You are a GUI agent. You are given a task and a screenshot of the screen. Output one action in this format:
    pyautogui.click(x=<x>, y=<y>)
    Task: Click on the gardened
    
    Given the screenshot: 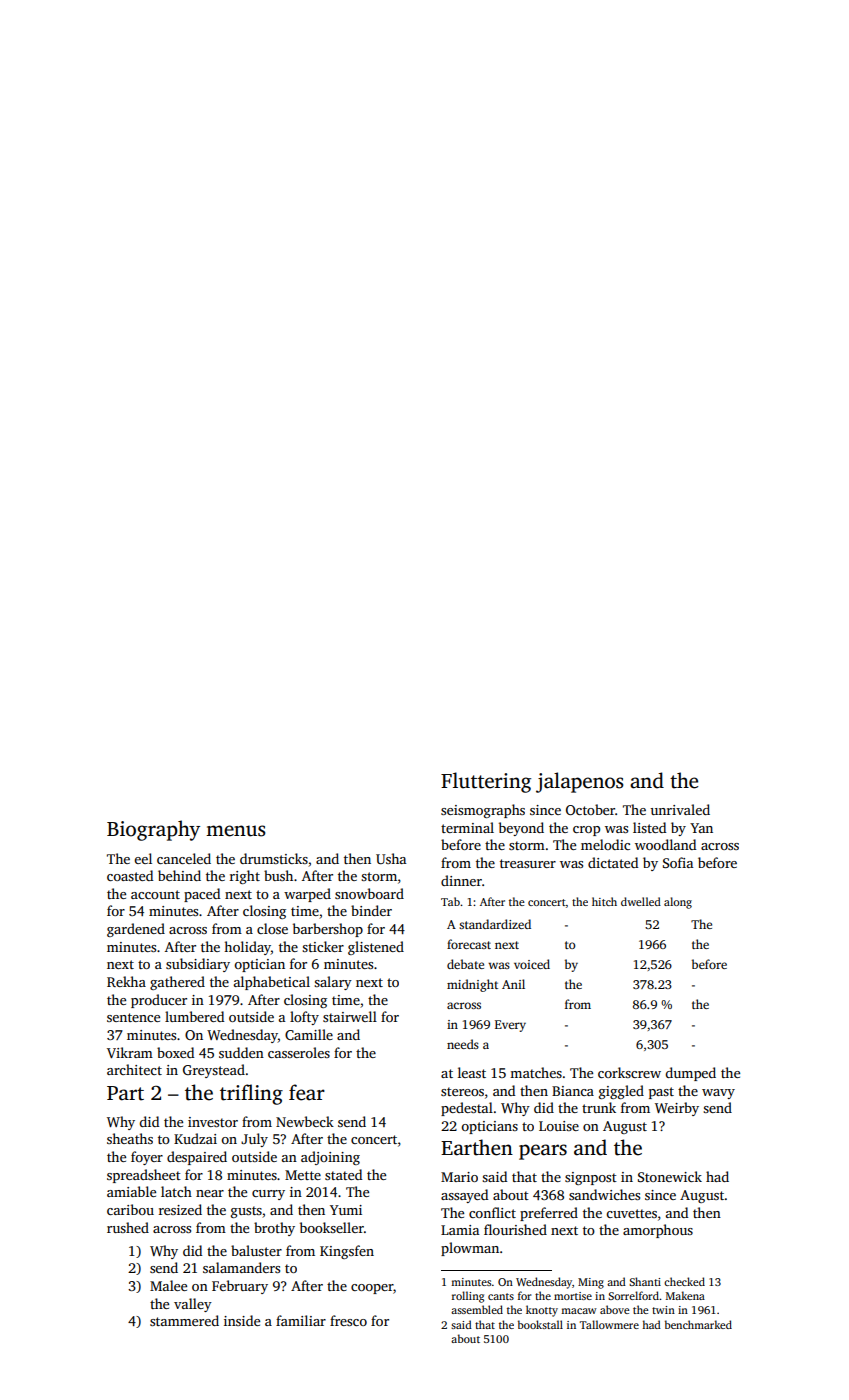 What is the action you would take?
    pyautogui.click(x=136, y=930)
